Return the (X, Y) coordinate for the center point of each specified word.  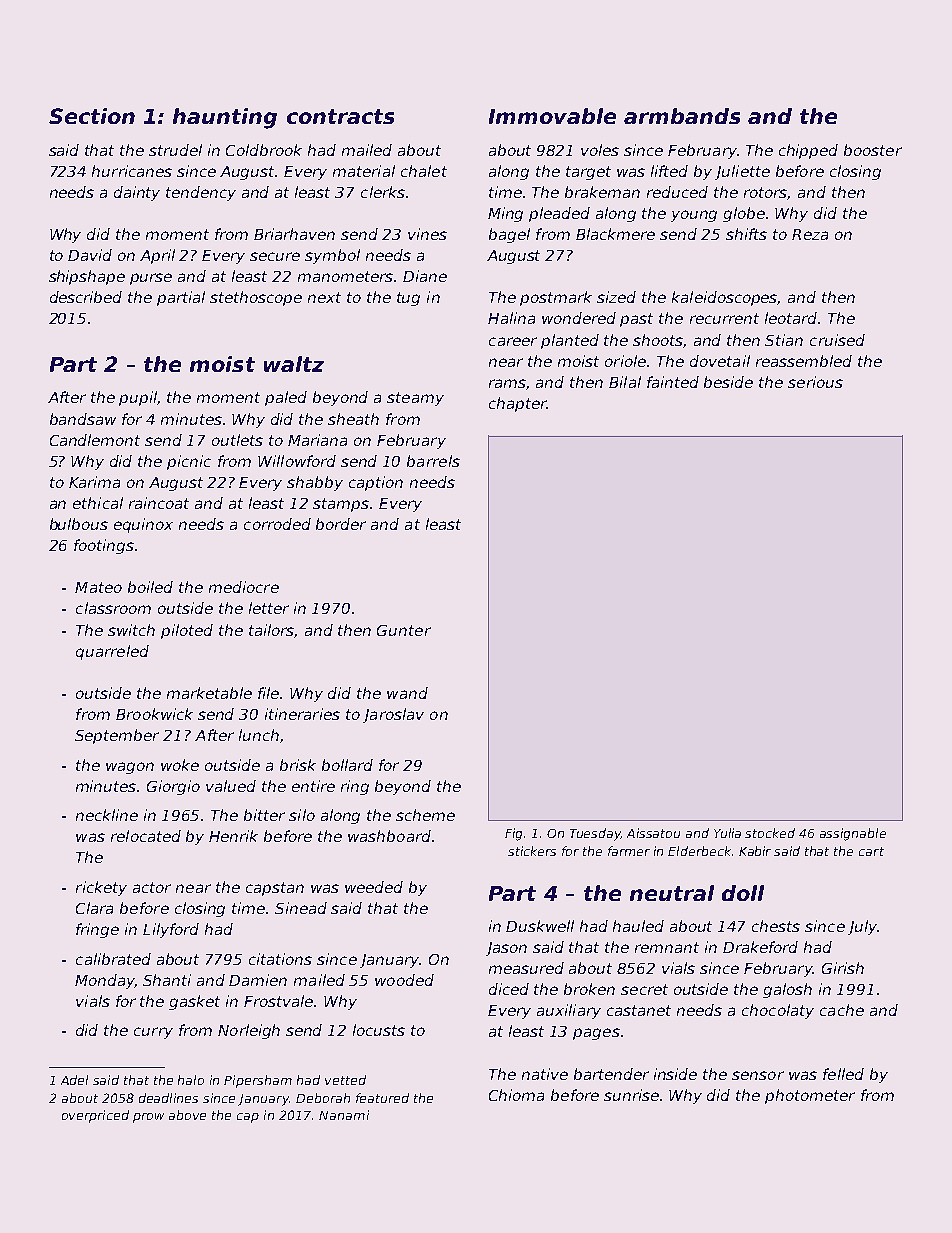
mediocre (244, 587)
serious (815, 382)
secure (275, 256)
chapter (518, 404)
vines (427, 234)
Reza (810, 234)
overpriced (95, 1116)
